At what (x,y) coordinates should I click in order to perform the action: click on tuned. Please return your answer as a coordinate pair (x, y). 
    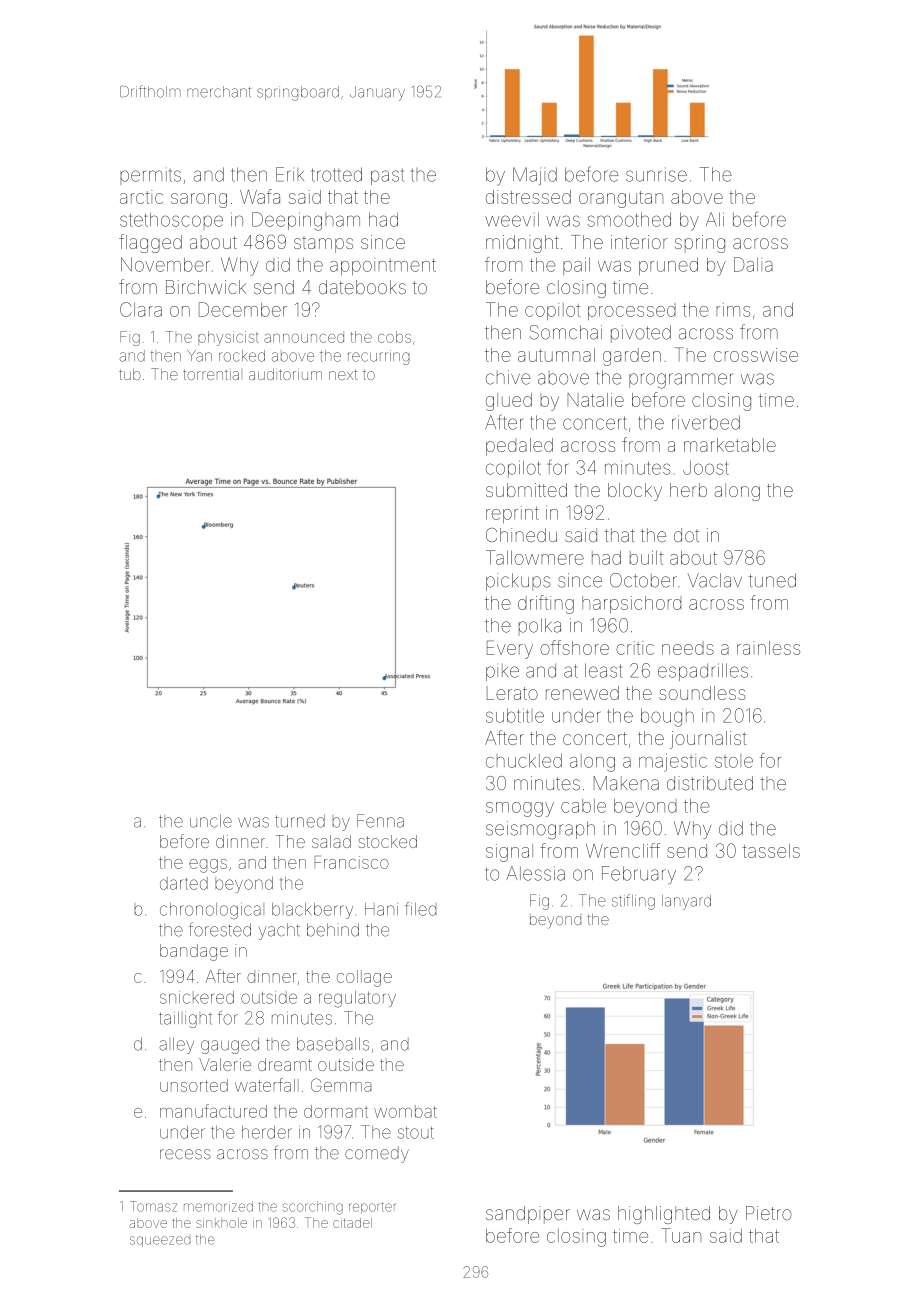
    Looking at the image, I should click on (772, 580).
